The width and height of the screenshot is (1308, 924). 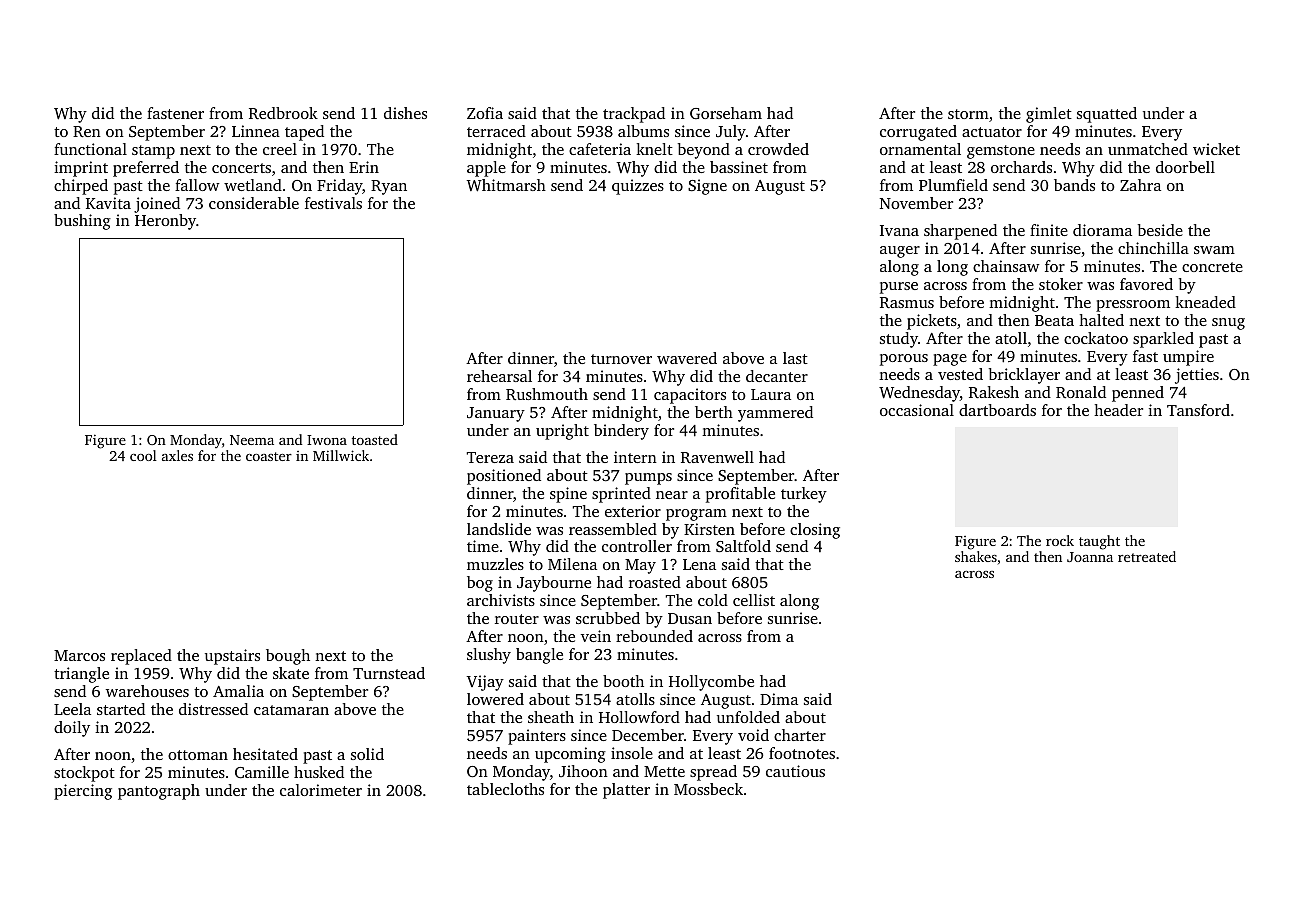 What do you see at coordinates (143, 455) in the screenshot?
I see `cool` at bounding box center [143, 455].
